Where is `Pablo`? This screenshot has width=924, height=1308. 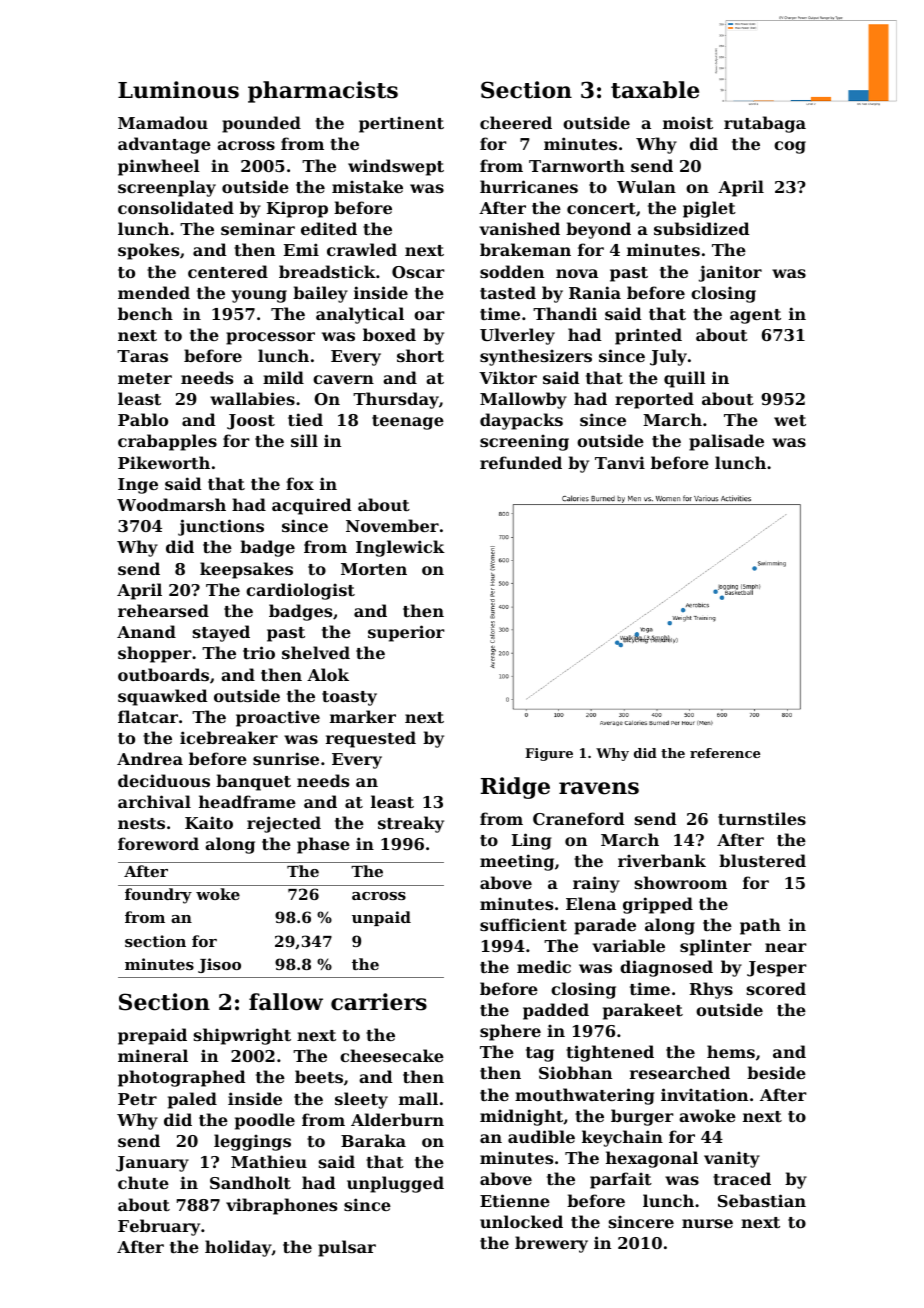
Pablo is located at coordinates (143, 419).
